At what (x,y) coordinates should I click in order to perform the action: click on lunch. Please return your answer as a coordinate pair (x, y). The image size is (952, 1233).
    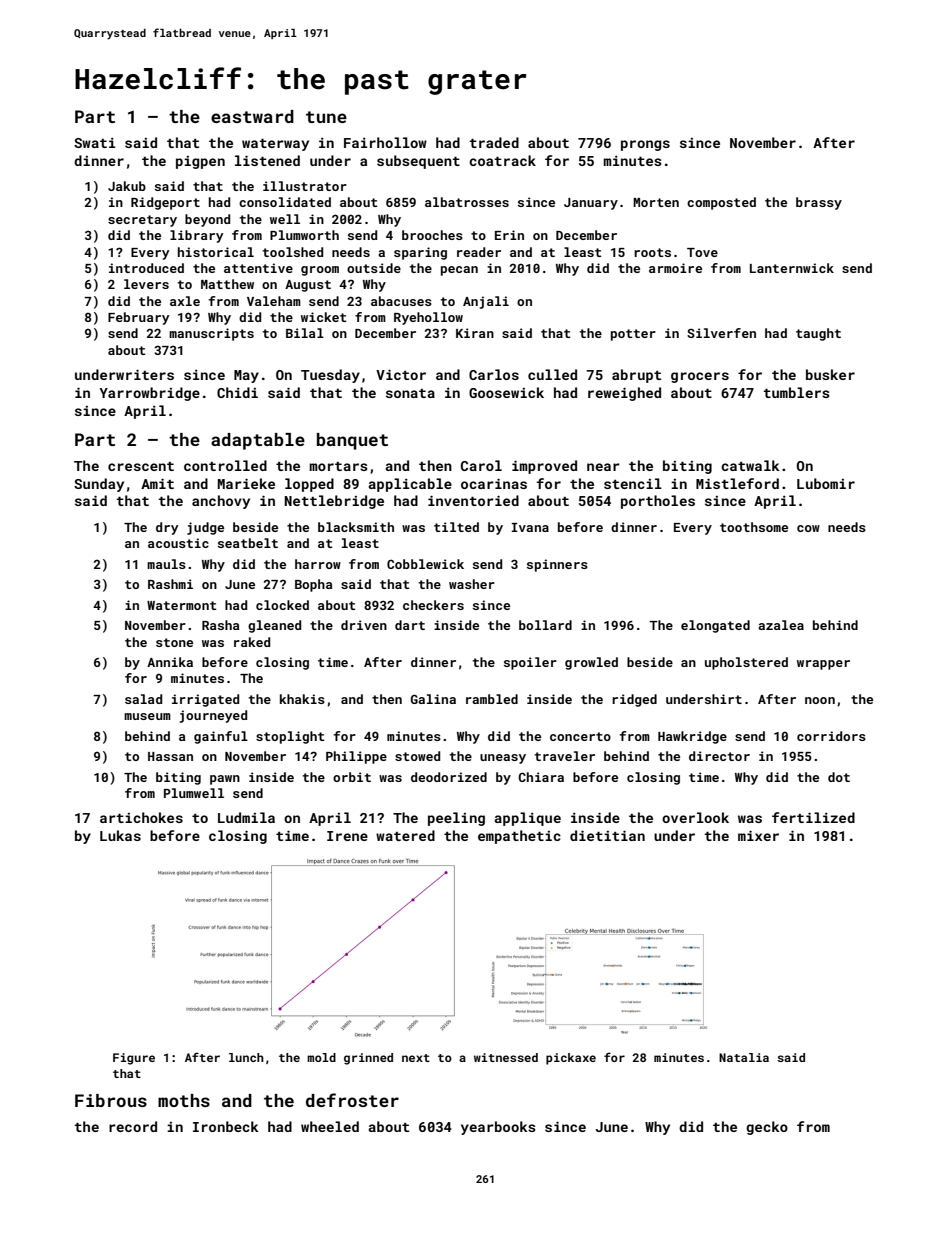
    Looking at the image, I should click on (246, 1057).
